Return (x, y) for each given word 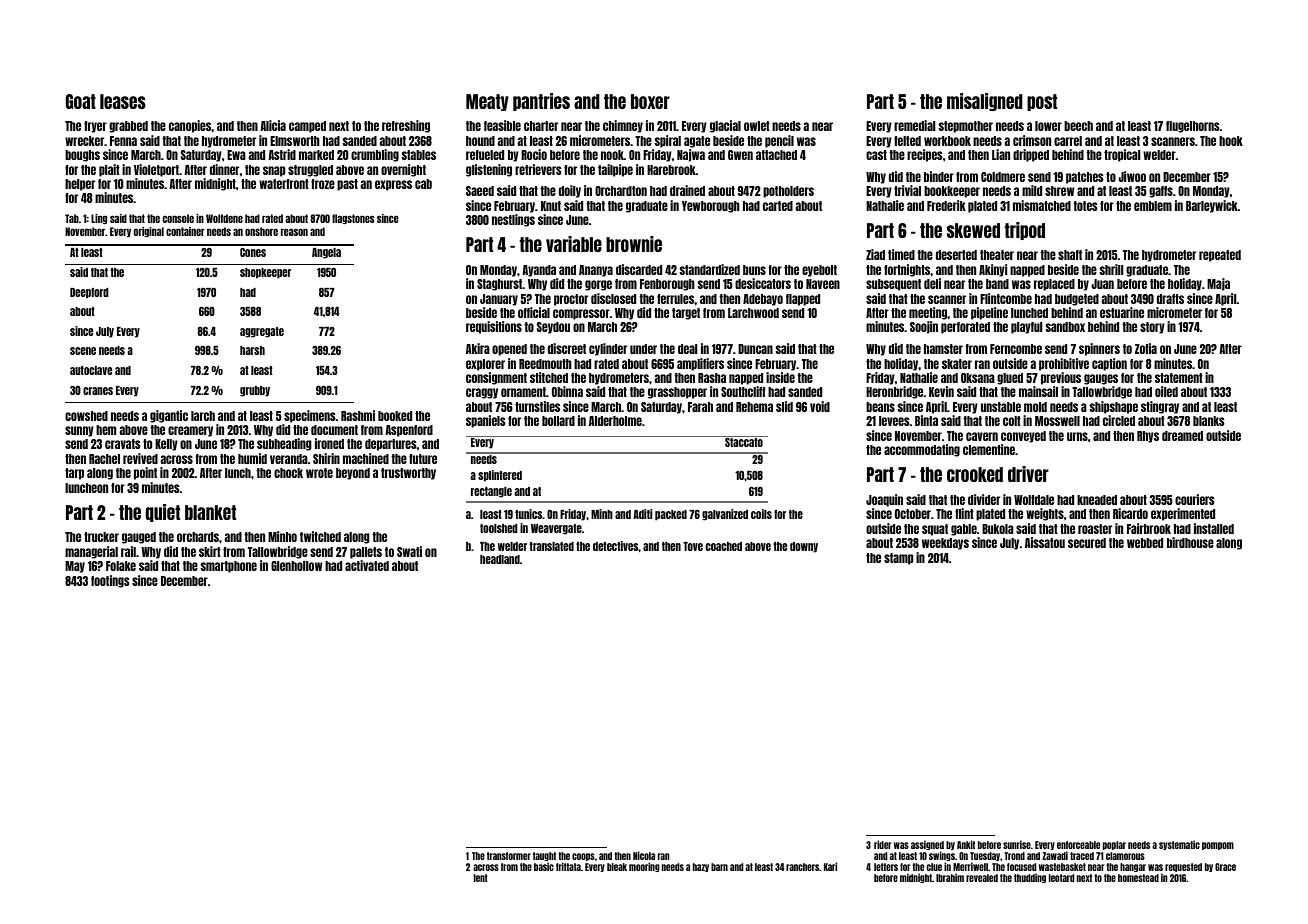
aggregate (262, 332)
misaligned (985, 102)
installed (1214, 528)
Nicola (644, 855)
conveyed (1023, 437)
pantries (541, 102)
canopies (190, 126)
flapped (803, 300)
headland (500, 559)
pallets (366, 553)
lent (481, 878)
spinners (1099, 349)
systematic (1179, 845)
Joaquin (884, 500)
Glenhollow (296, 566)
